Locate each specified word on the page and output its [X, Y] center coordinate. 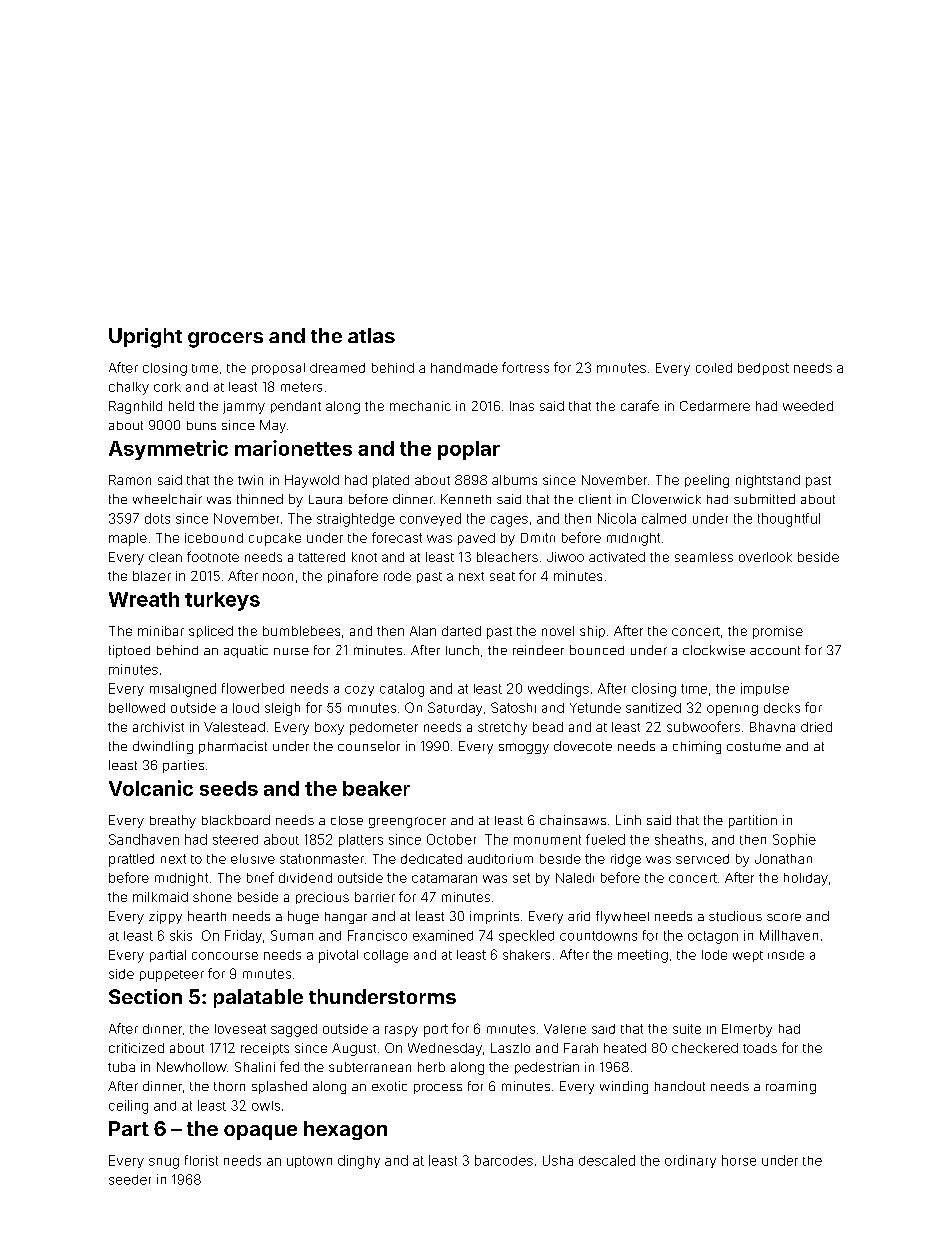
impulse [765, 689]
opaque [260, 1132]
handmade [464, 368]
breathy [173, 821]
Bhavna [772, 727]
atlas [371, 335]
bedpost [763, 369]
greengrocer [407, 822]
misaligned [183, 690]
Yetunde [595, 708]
